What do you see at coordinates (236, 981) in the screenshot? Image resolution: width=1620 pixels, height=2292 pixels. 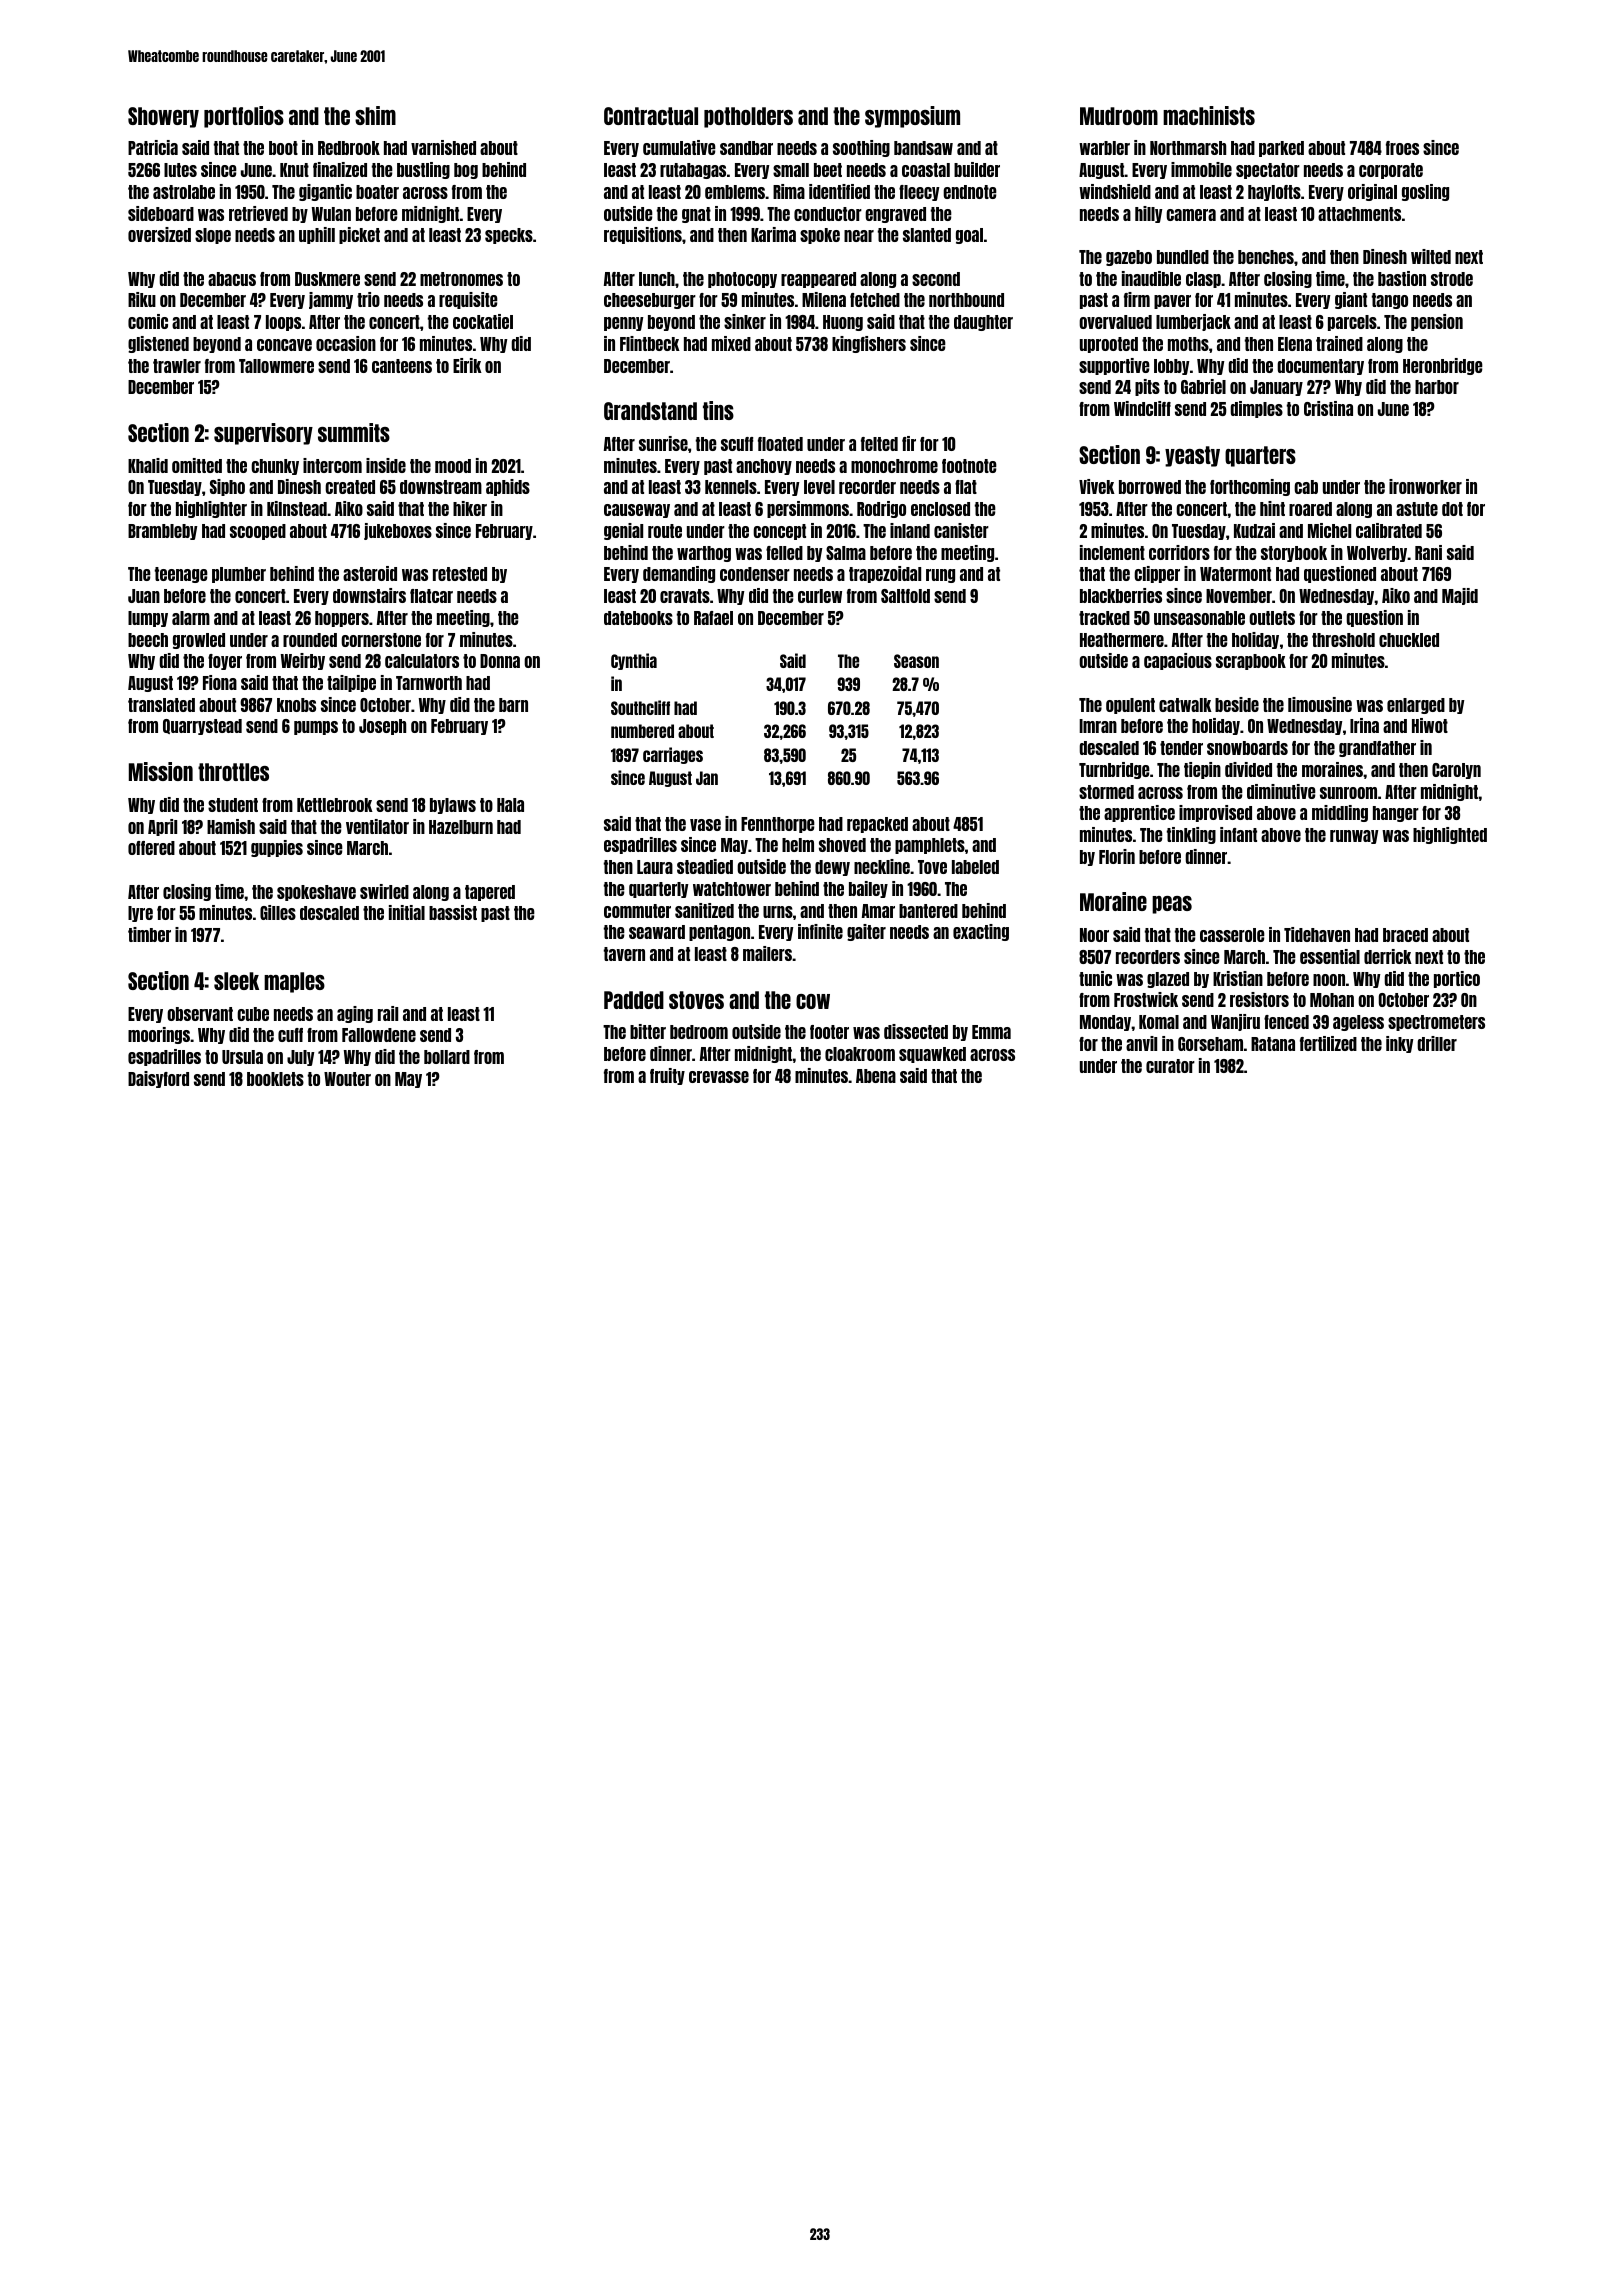 I see `sleek` at bounding box center [236, 981].
